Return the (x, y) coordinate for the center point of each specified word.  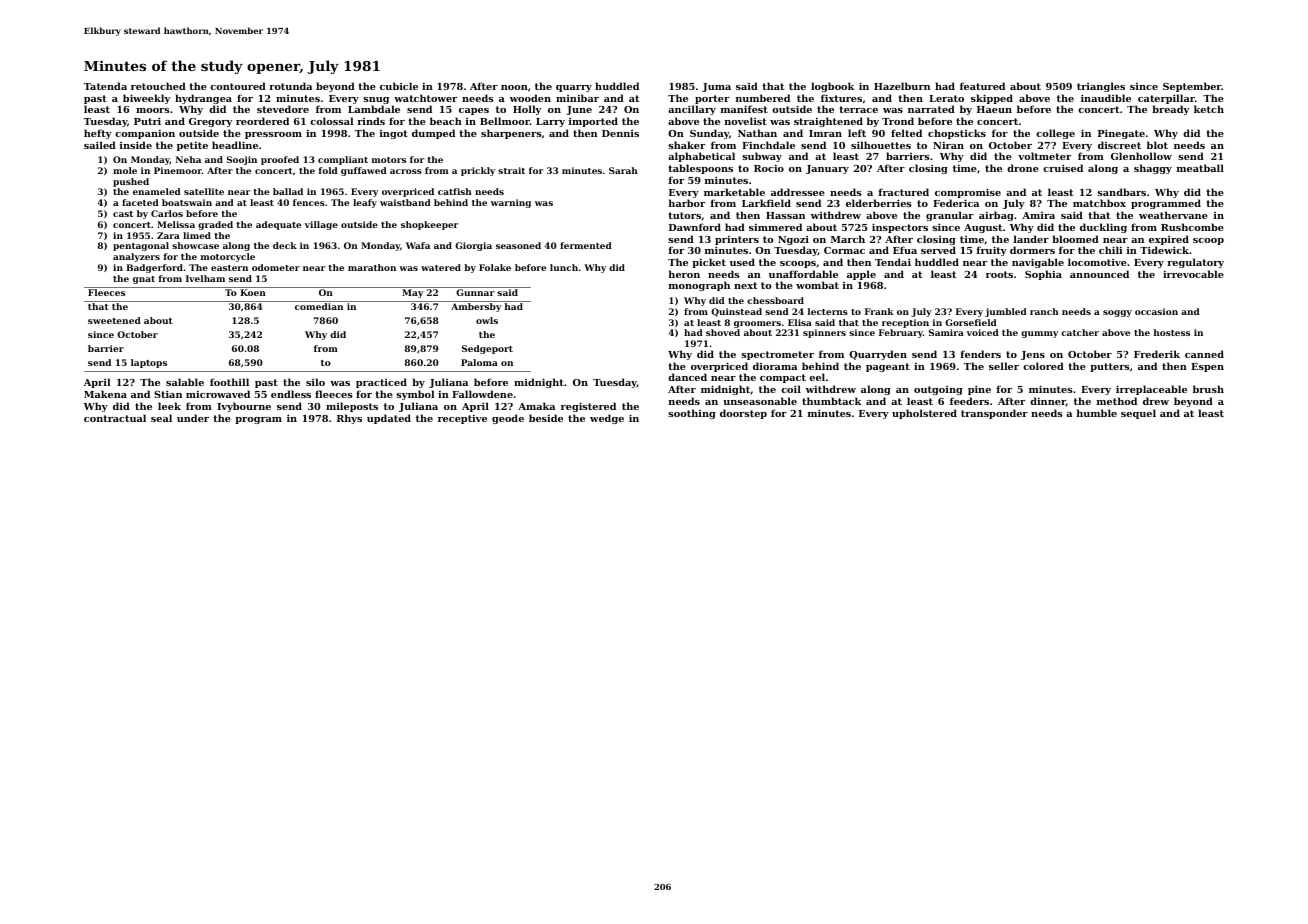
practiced (381, 383)
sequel (1138, 414)
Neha (188, 159)
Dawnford (695, 227)
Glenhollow (1141, 156)
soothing (692, 414)
